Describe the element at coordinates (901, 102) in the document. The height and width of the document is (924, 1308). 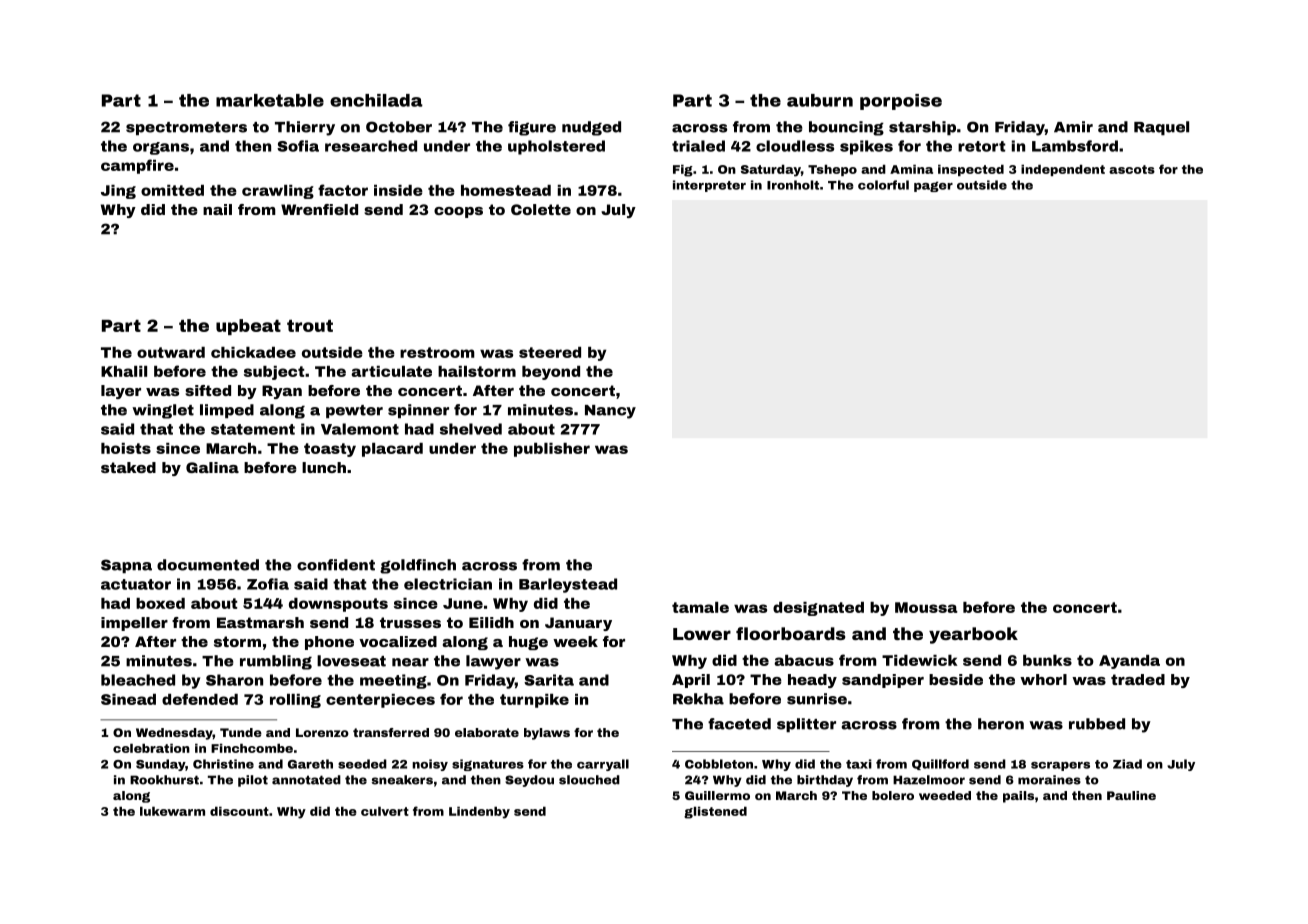
I see `porpoise` at that location.
